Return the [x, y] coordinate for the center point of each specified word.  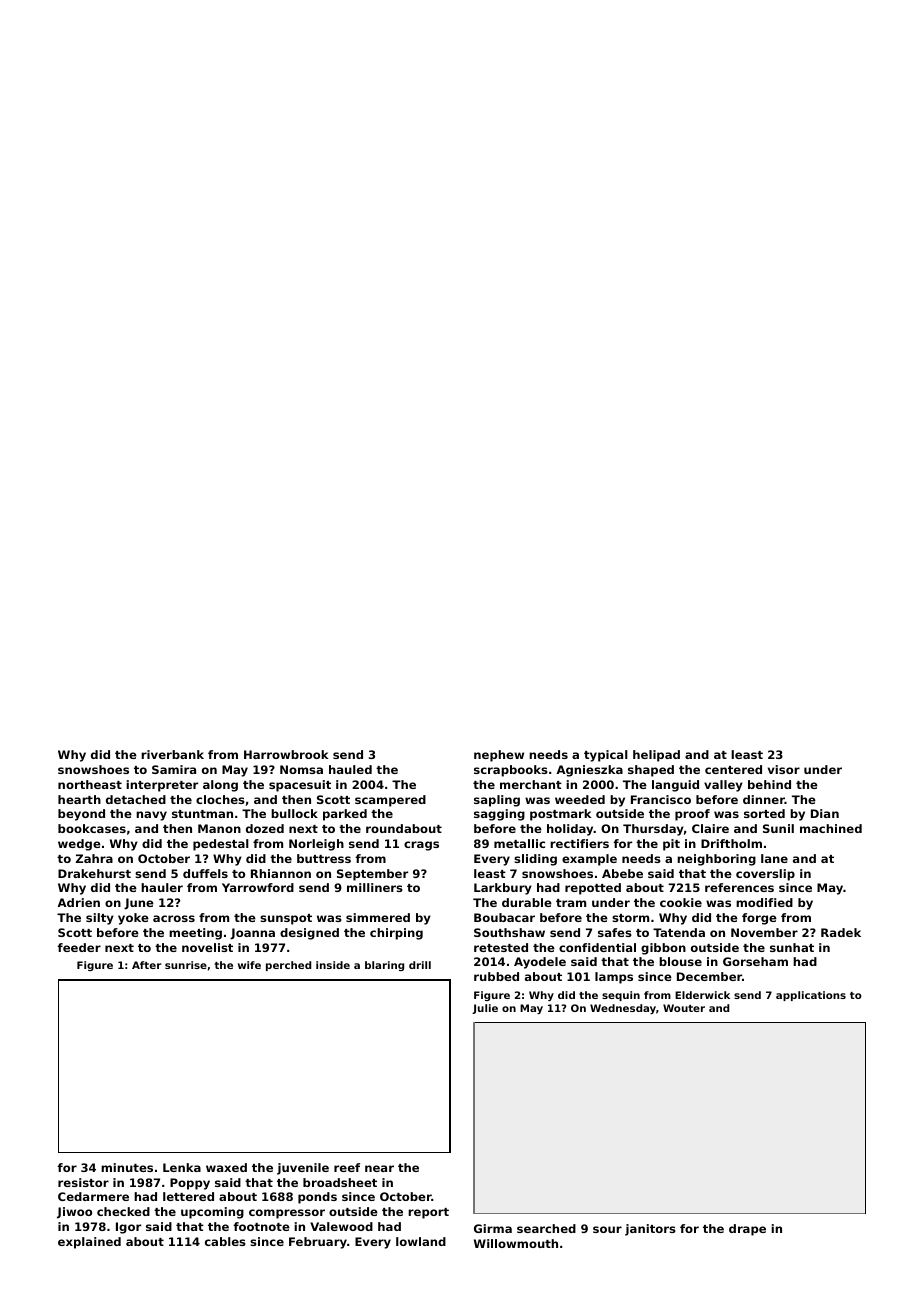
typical [606, 756]
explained [89, 1243]
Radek [841, 932]
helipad [656, 756]
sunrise [186, 965]
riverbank [172, 754]
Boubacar [504, 917]
